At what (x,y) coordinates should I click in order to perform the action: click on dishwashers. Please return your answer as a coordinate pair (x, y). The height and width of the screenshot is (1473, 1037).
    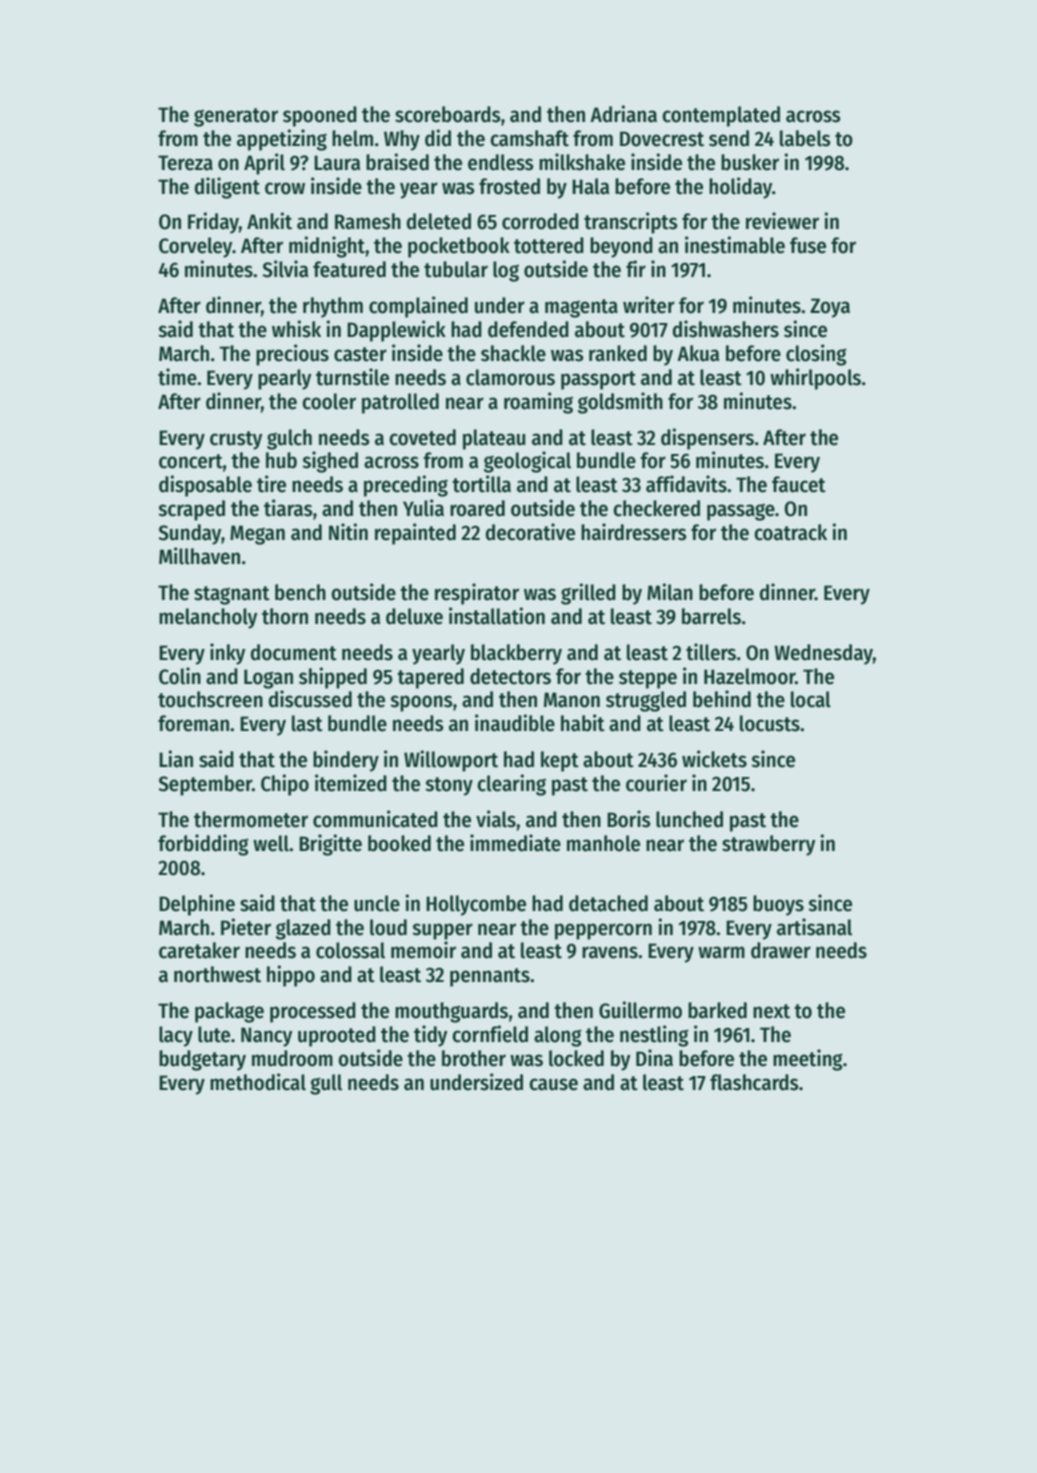
    Looking at the image, I should click on (726, 329).
